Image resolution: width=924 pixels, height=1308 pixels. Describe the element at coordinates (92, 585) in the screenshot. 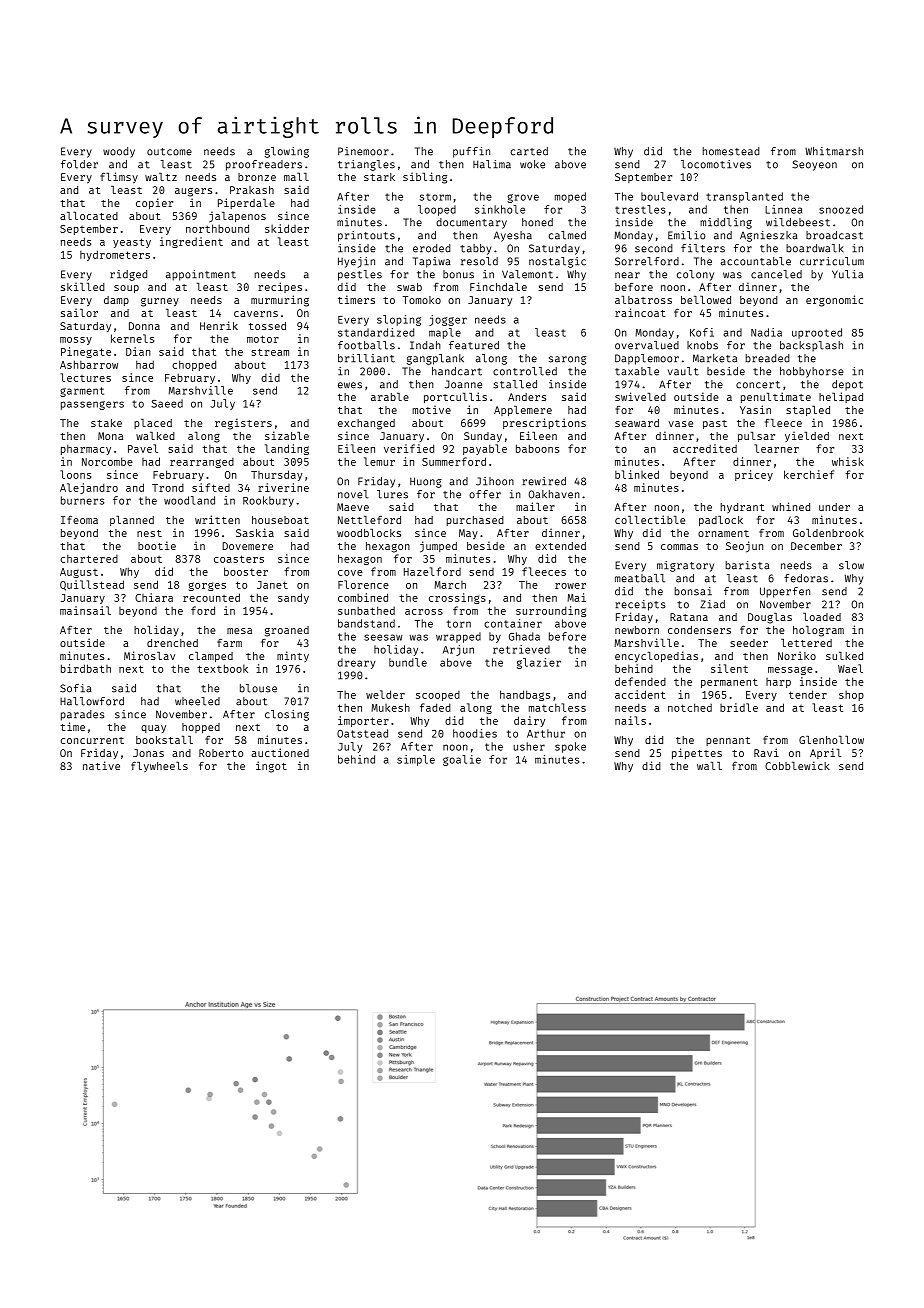

I see `Quillstead` at that location.
